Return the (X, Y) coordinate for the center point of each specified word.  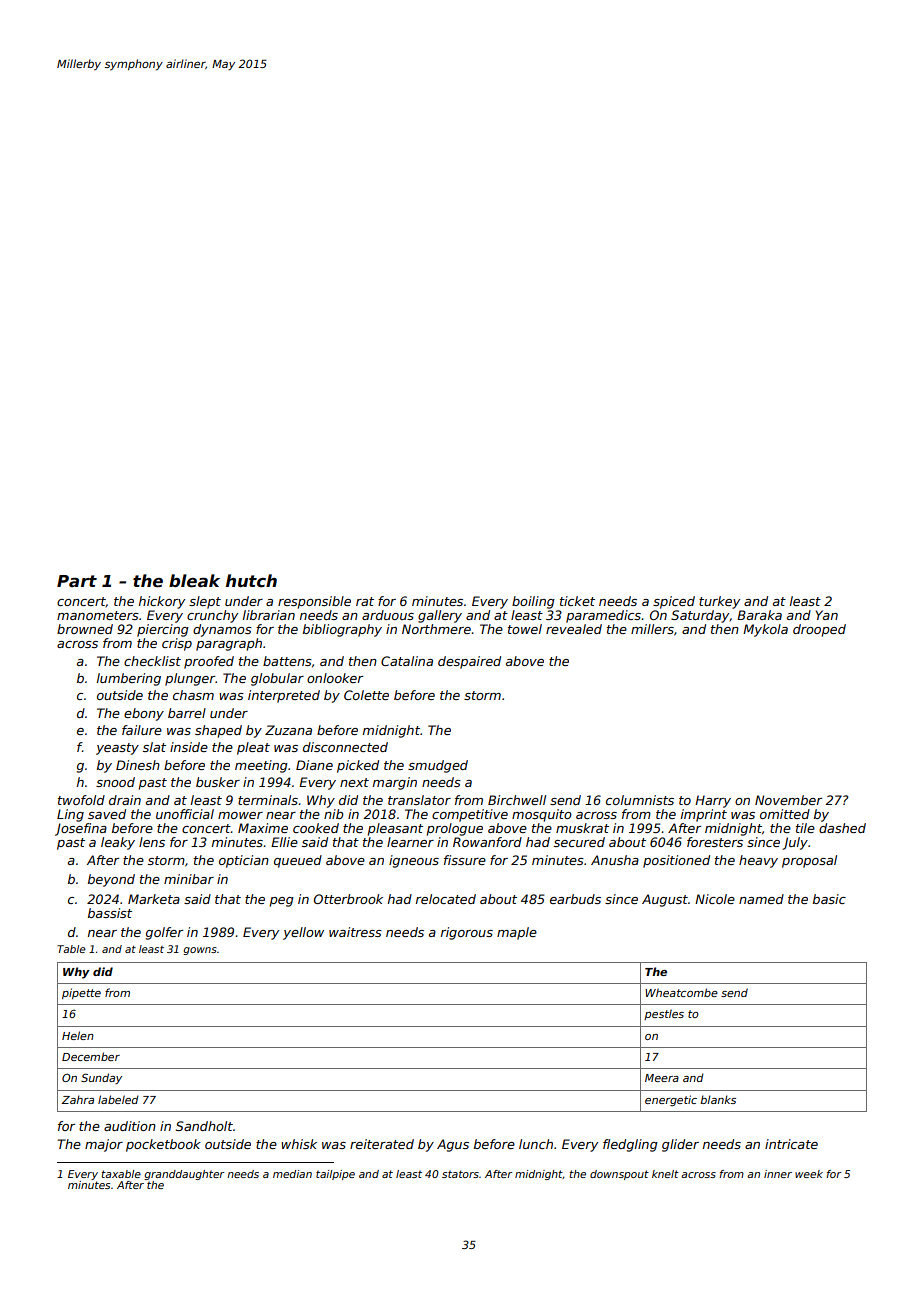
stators (460, 1174)
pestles (664, 1014)
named (761, 899)
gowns (200, 951)
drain (125, 800)
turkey (719, 602)
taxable (121, 1174)
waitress (355, 932)
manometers (98, 615)
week (809, 1174)
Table (71, 949)
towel (525, 629)
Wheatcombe (681, 992)
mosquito (542, 815)
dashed (842, 828)
